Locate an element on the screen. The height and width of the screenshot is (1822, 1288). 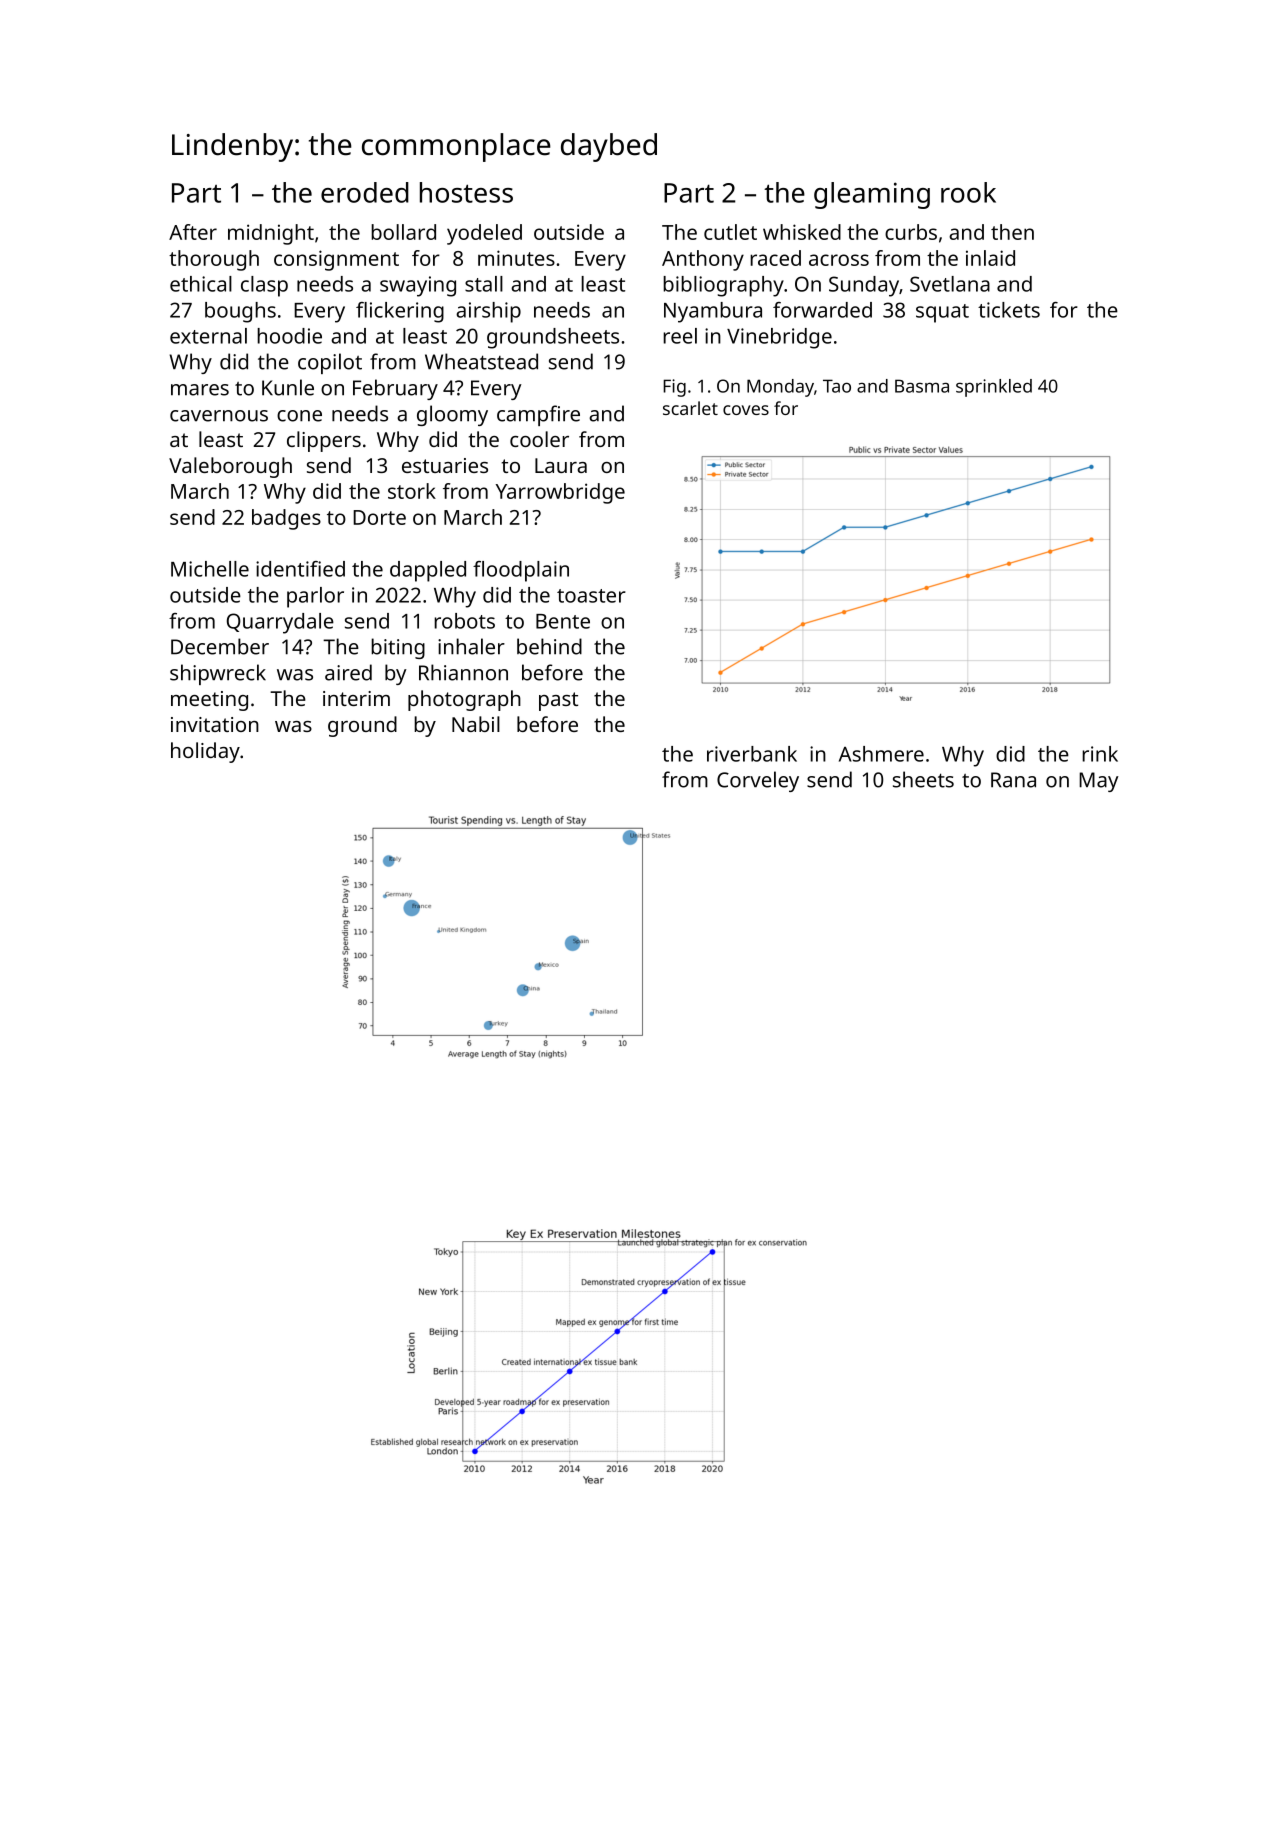
eroded is located at coordinates (365, 192).
